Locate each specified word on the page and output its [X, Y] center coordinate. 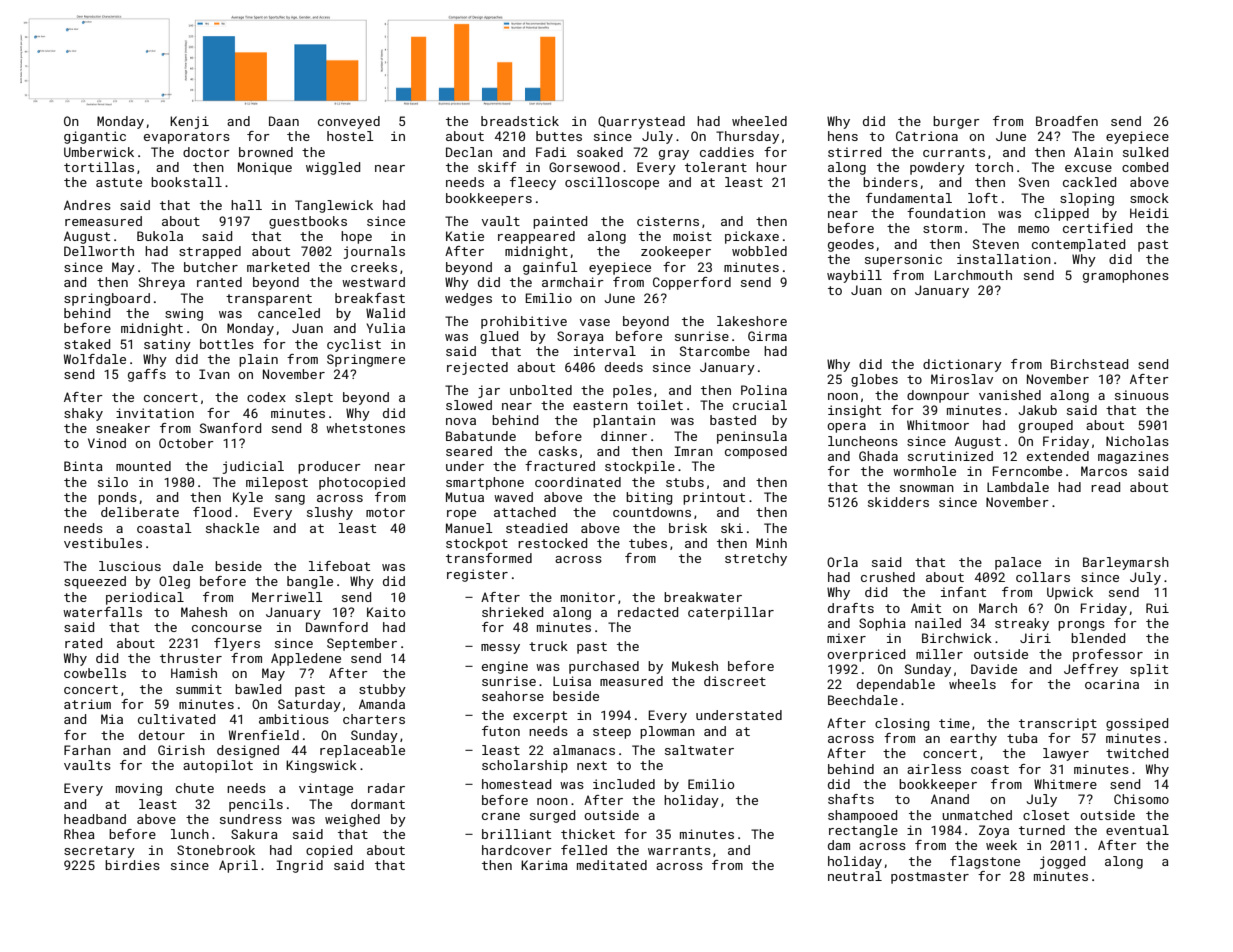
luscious [130, 566]
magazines [1133, 457]
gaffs [147, 375]
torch [994, 167]
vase [594, 322]
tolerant [716, 167]
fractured [560, 466]
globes [874, 380]
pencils [256, 805]
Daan [284, 121]
